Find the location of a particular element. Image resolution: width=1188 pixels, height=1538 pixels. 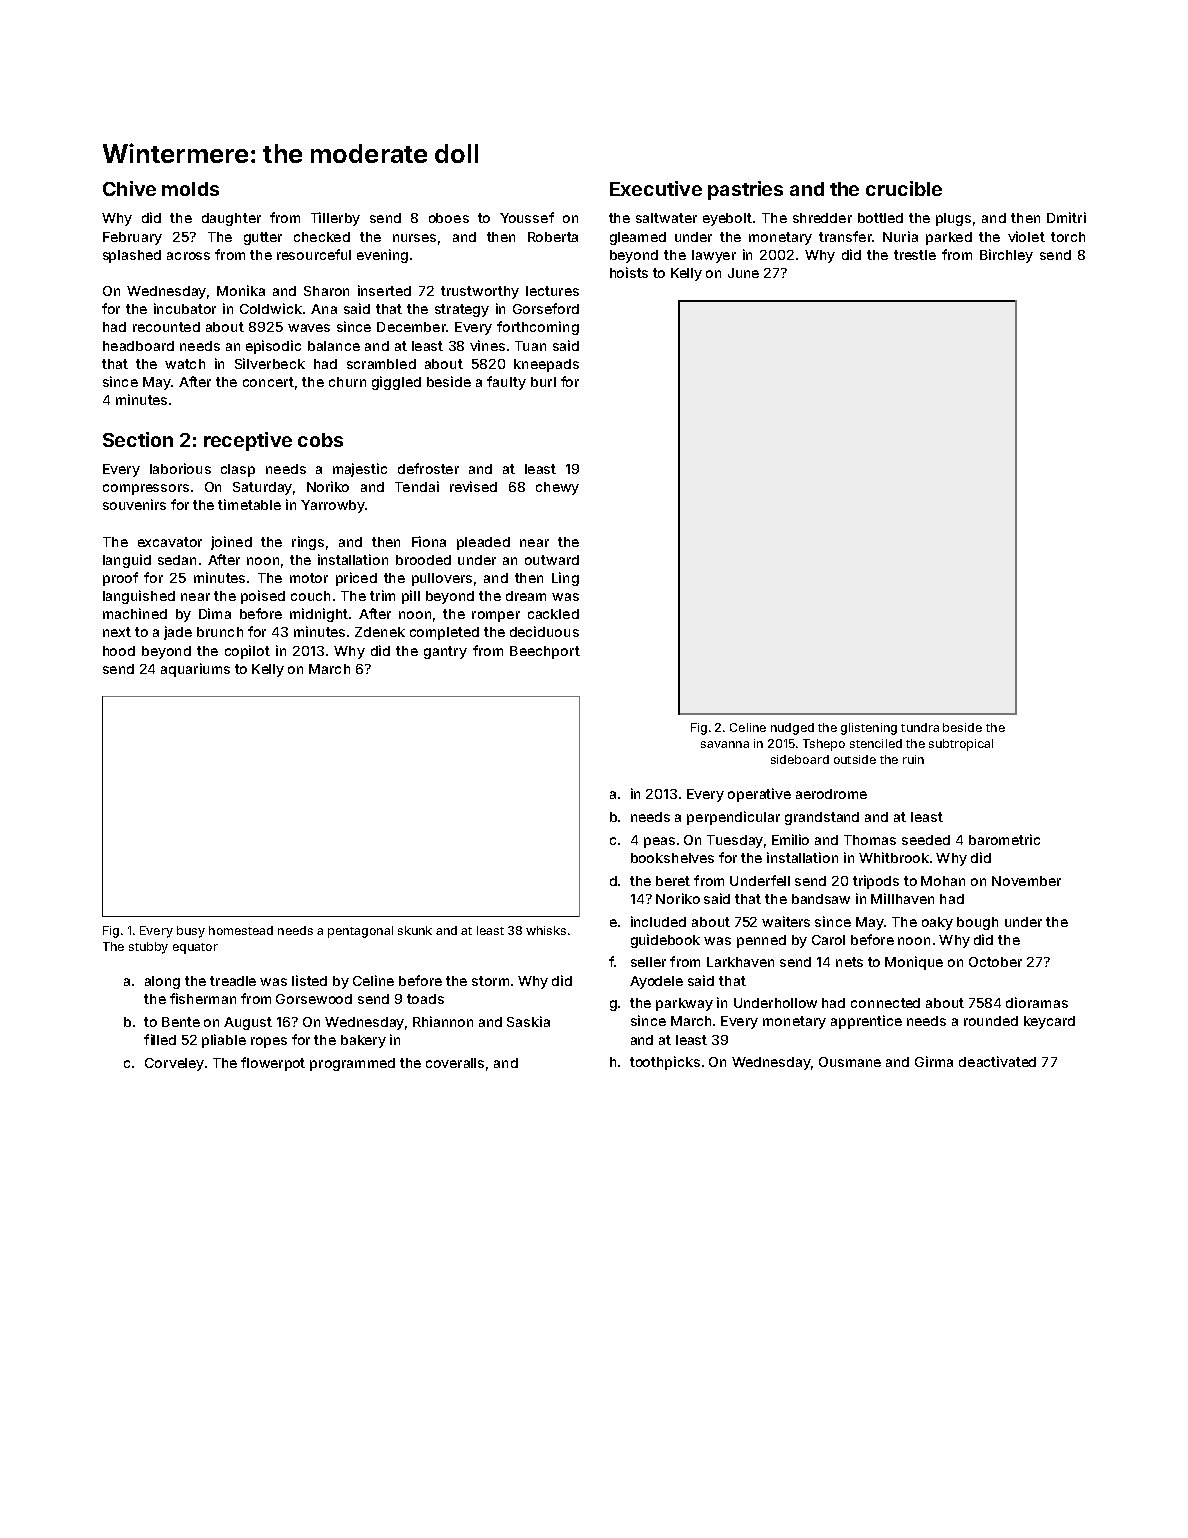

burl is located at coordinates (543, 382).
